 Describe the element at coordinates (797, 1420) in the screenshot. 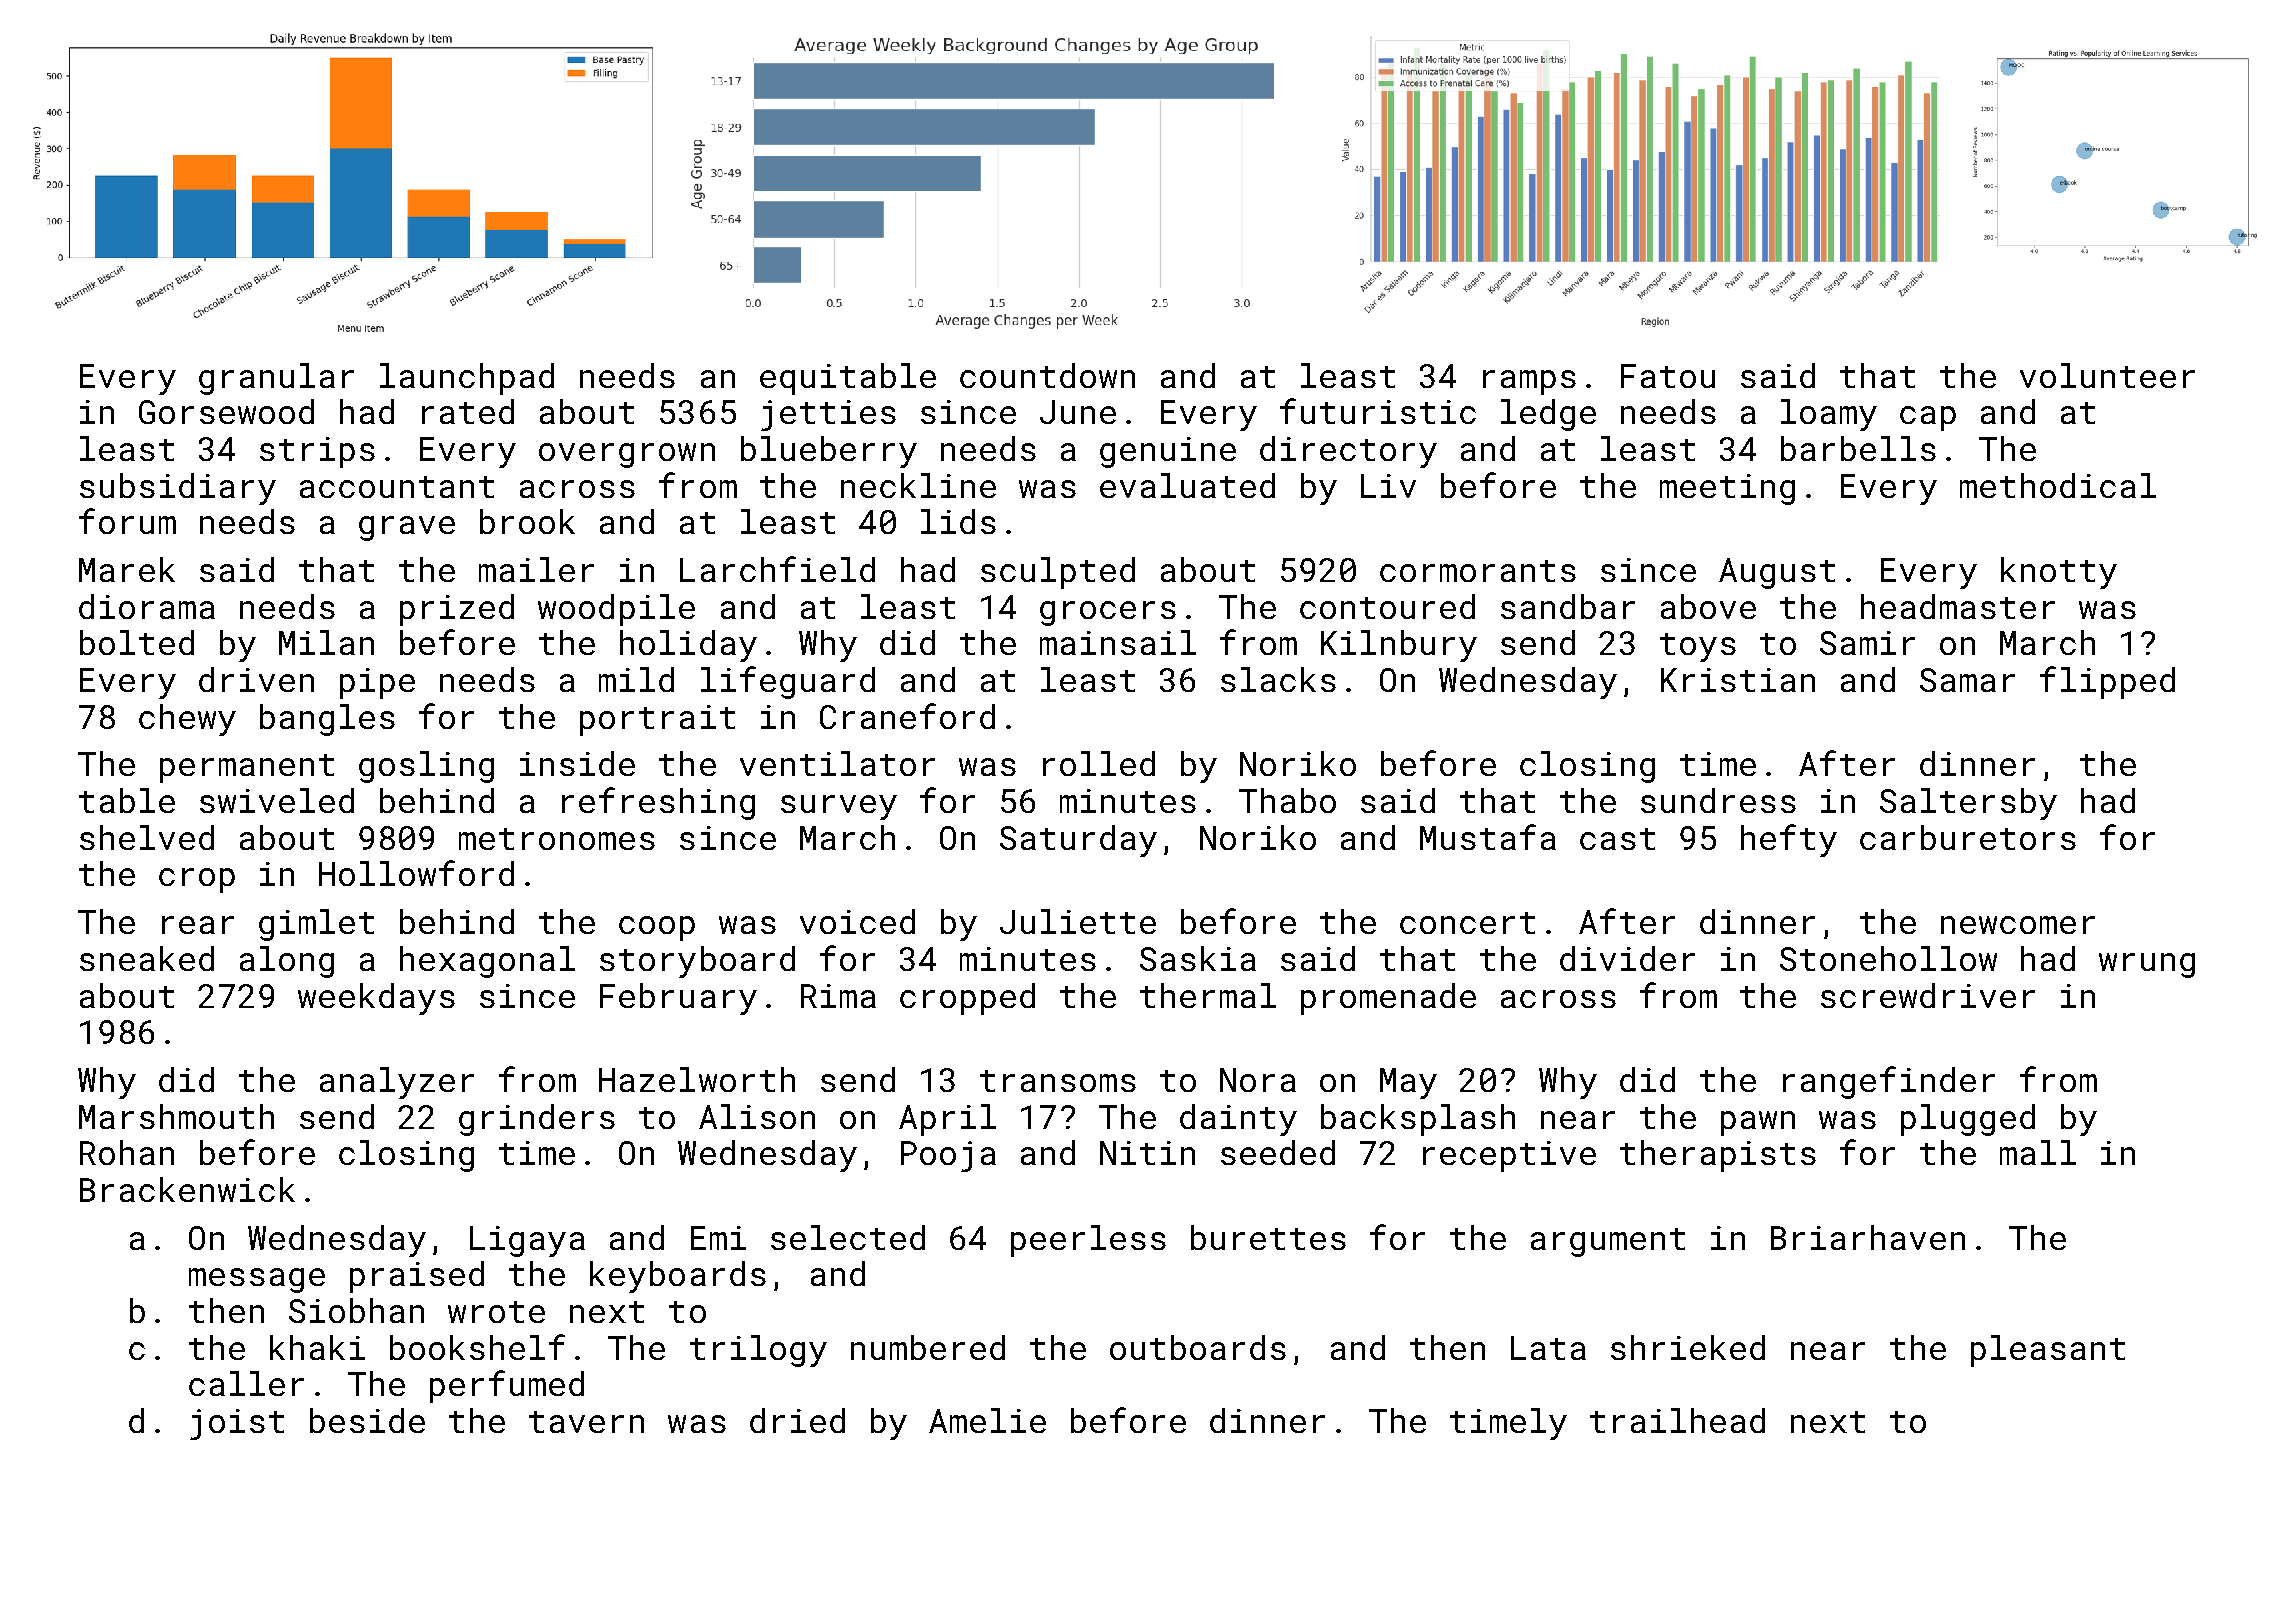

I see `dried` at that location.
